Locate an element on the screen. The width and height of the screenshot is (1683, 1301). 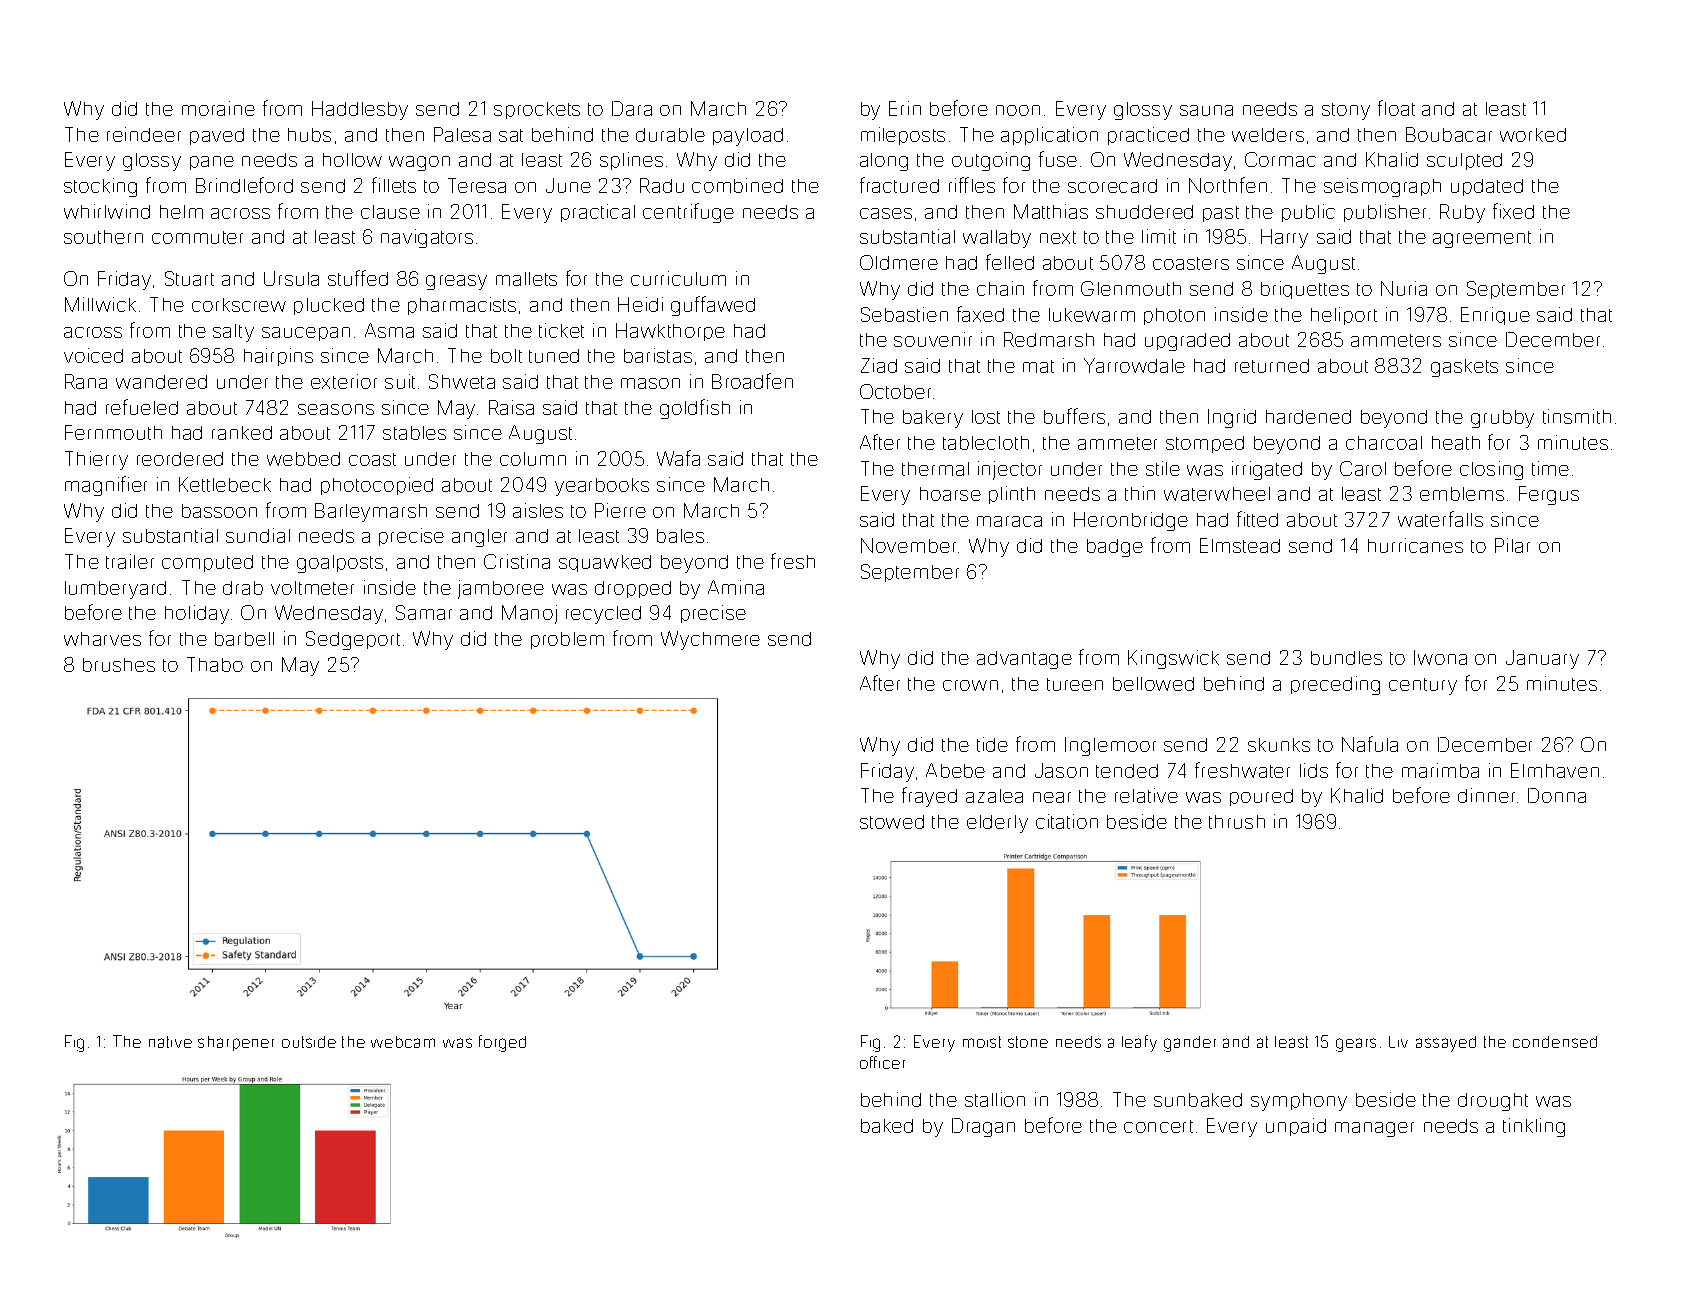
native is located at coordinates (170, 1042).
